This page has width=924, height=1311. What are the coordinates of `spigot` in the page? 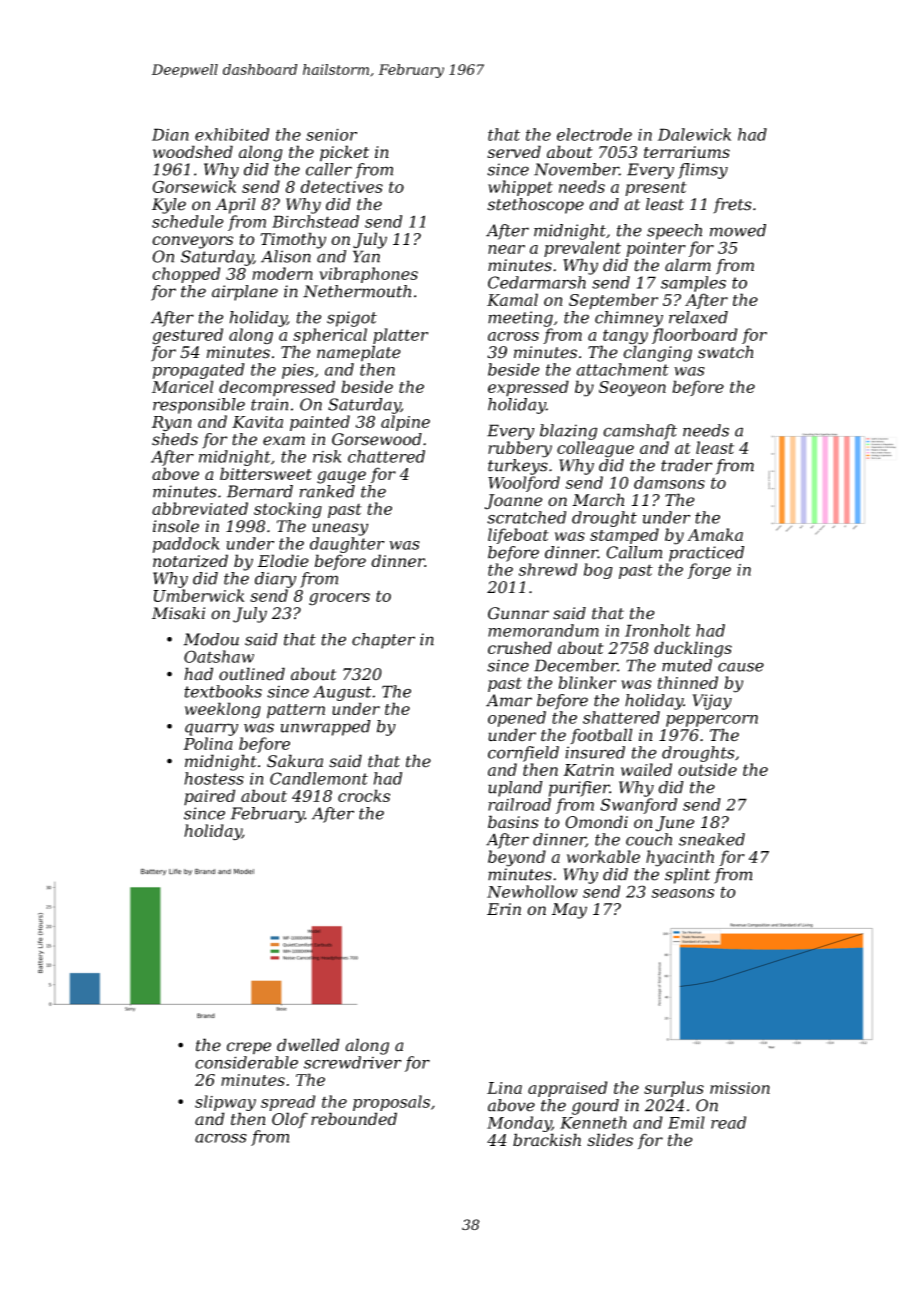 It's located at (352, 319).
